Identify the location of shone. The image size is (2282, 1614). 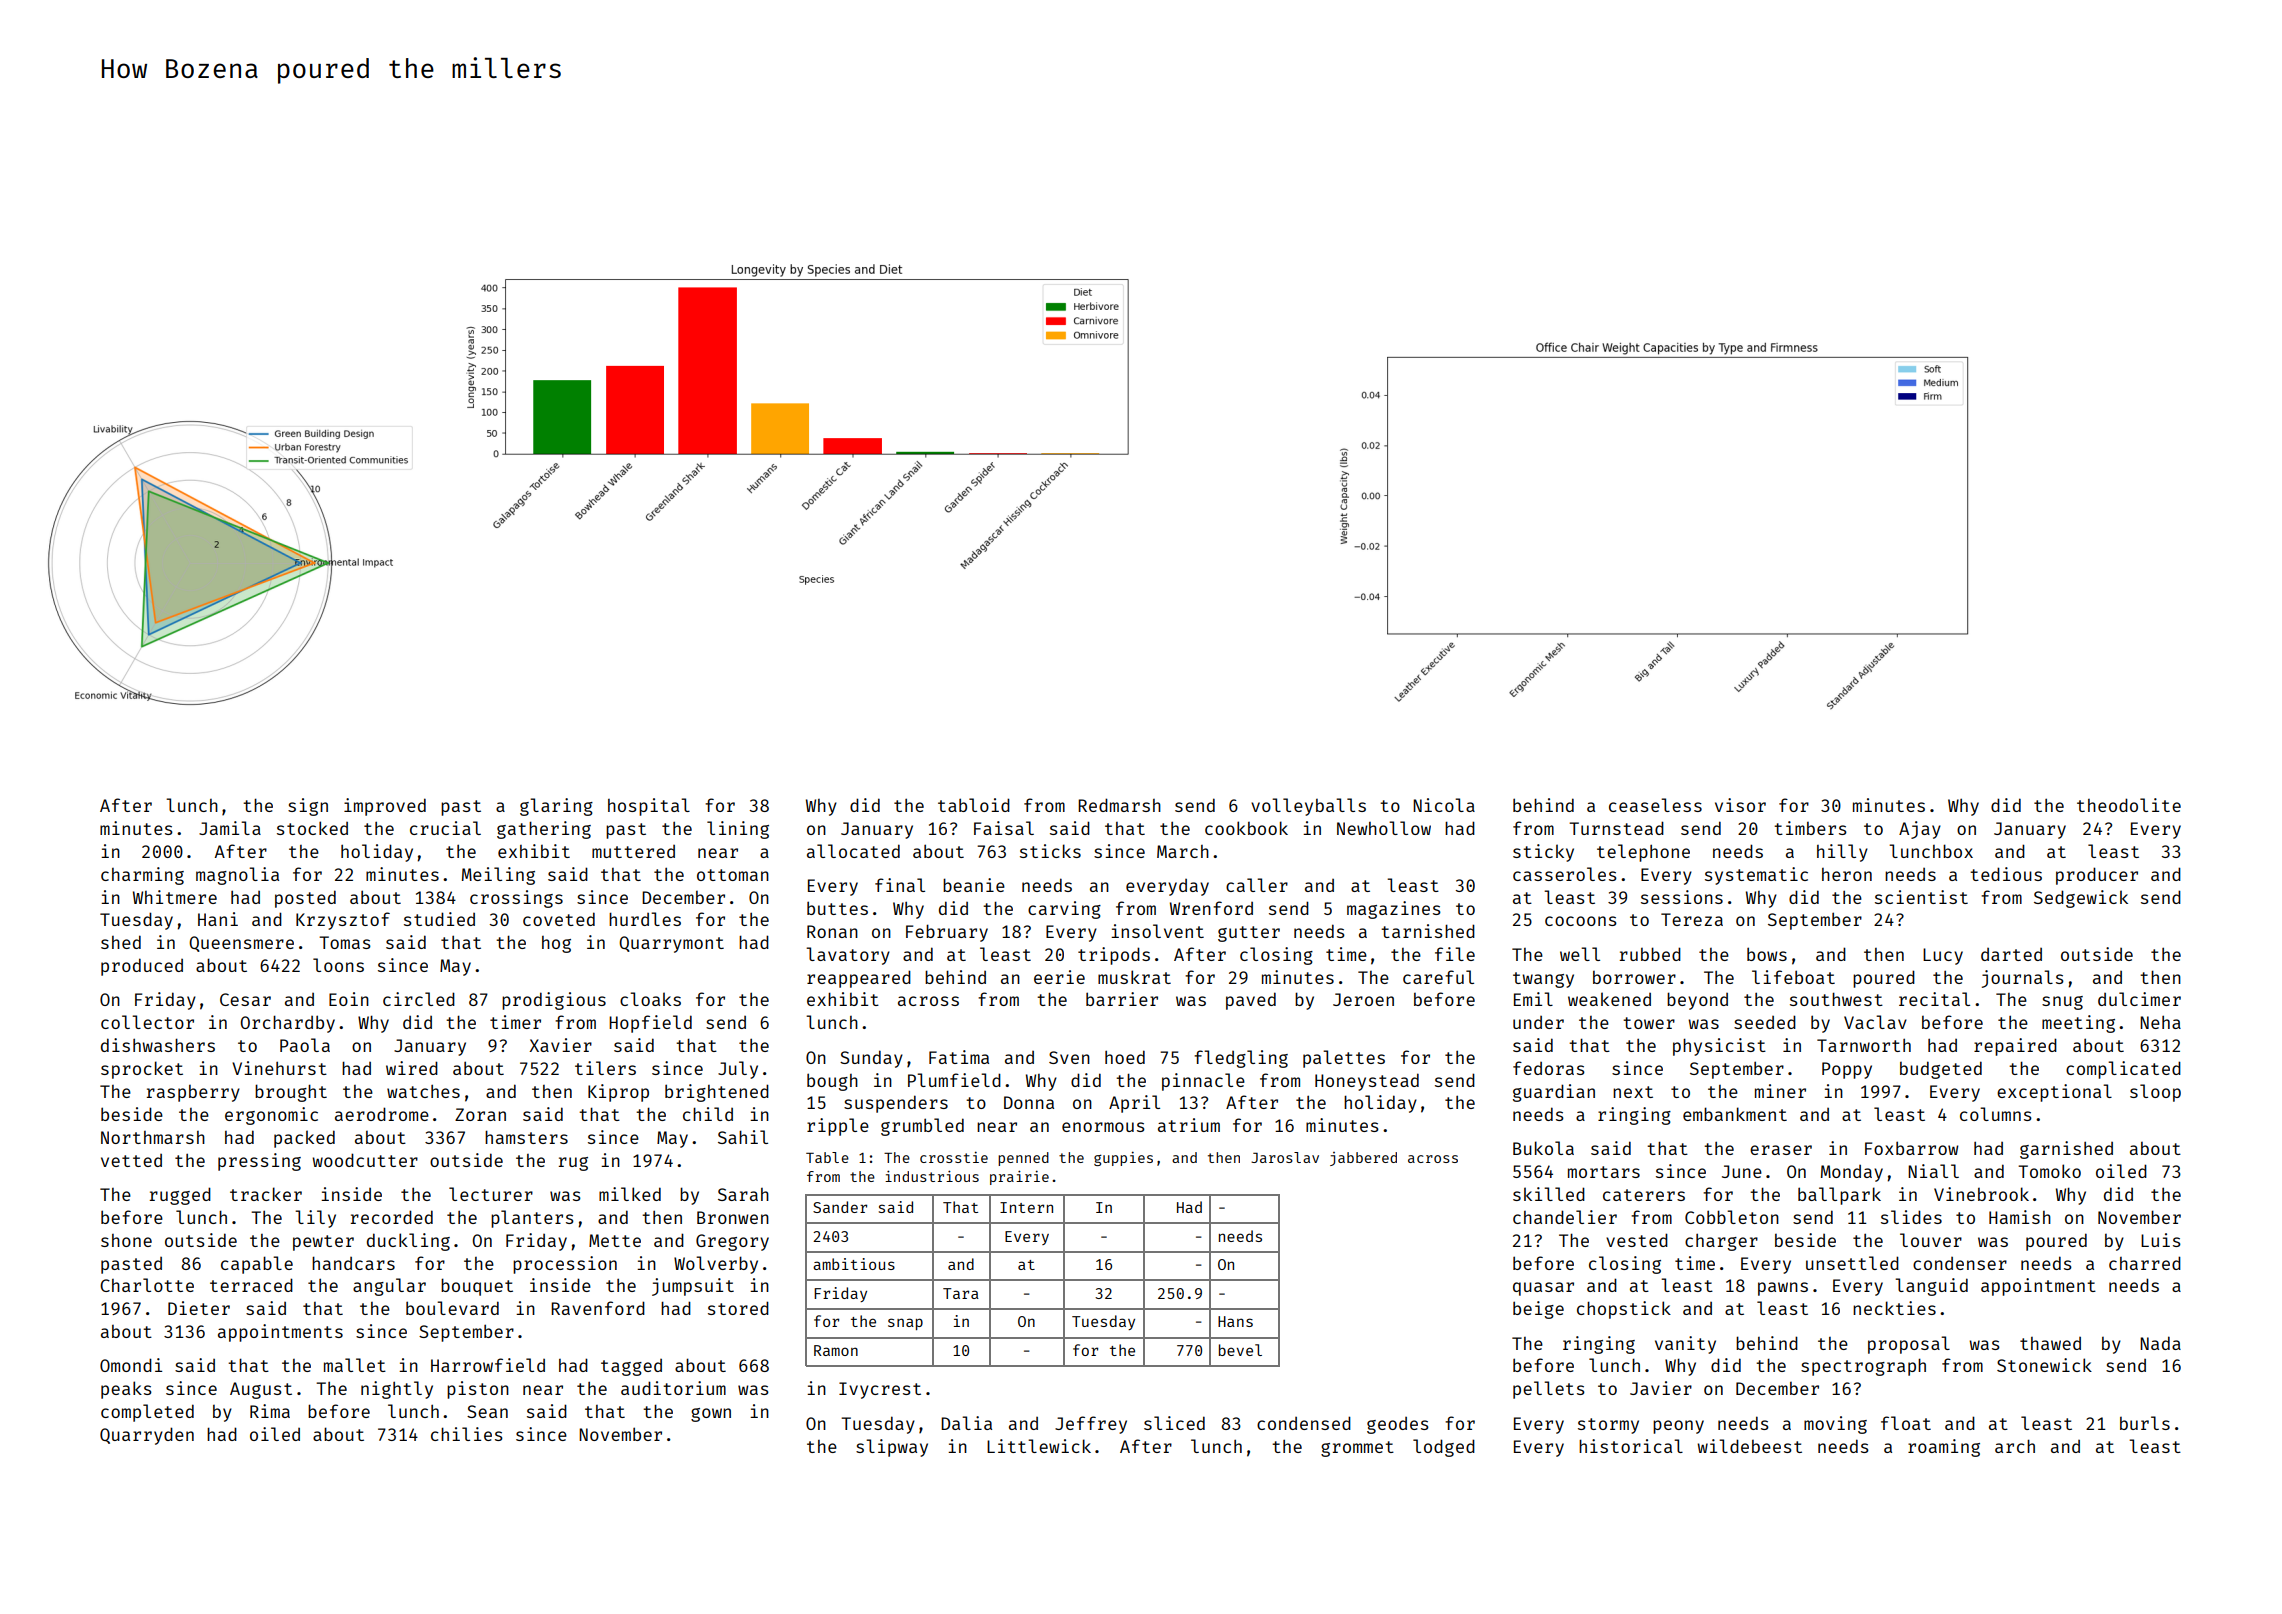
(126, 1240).
